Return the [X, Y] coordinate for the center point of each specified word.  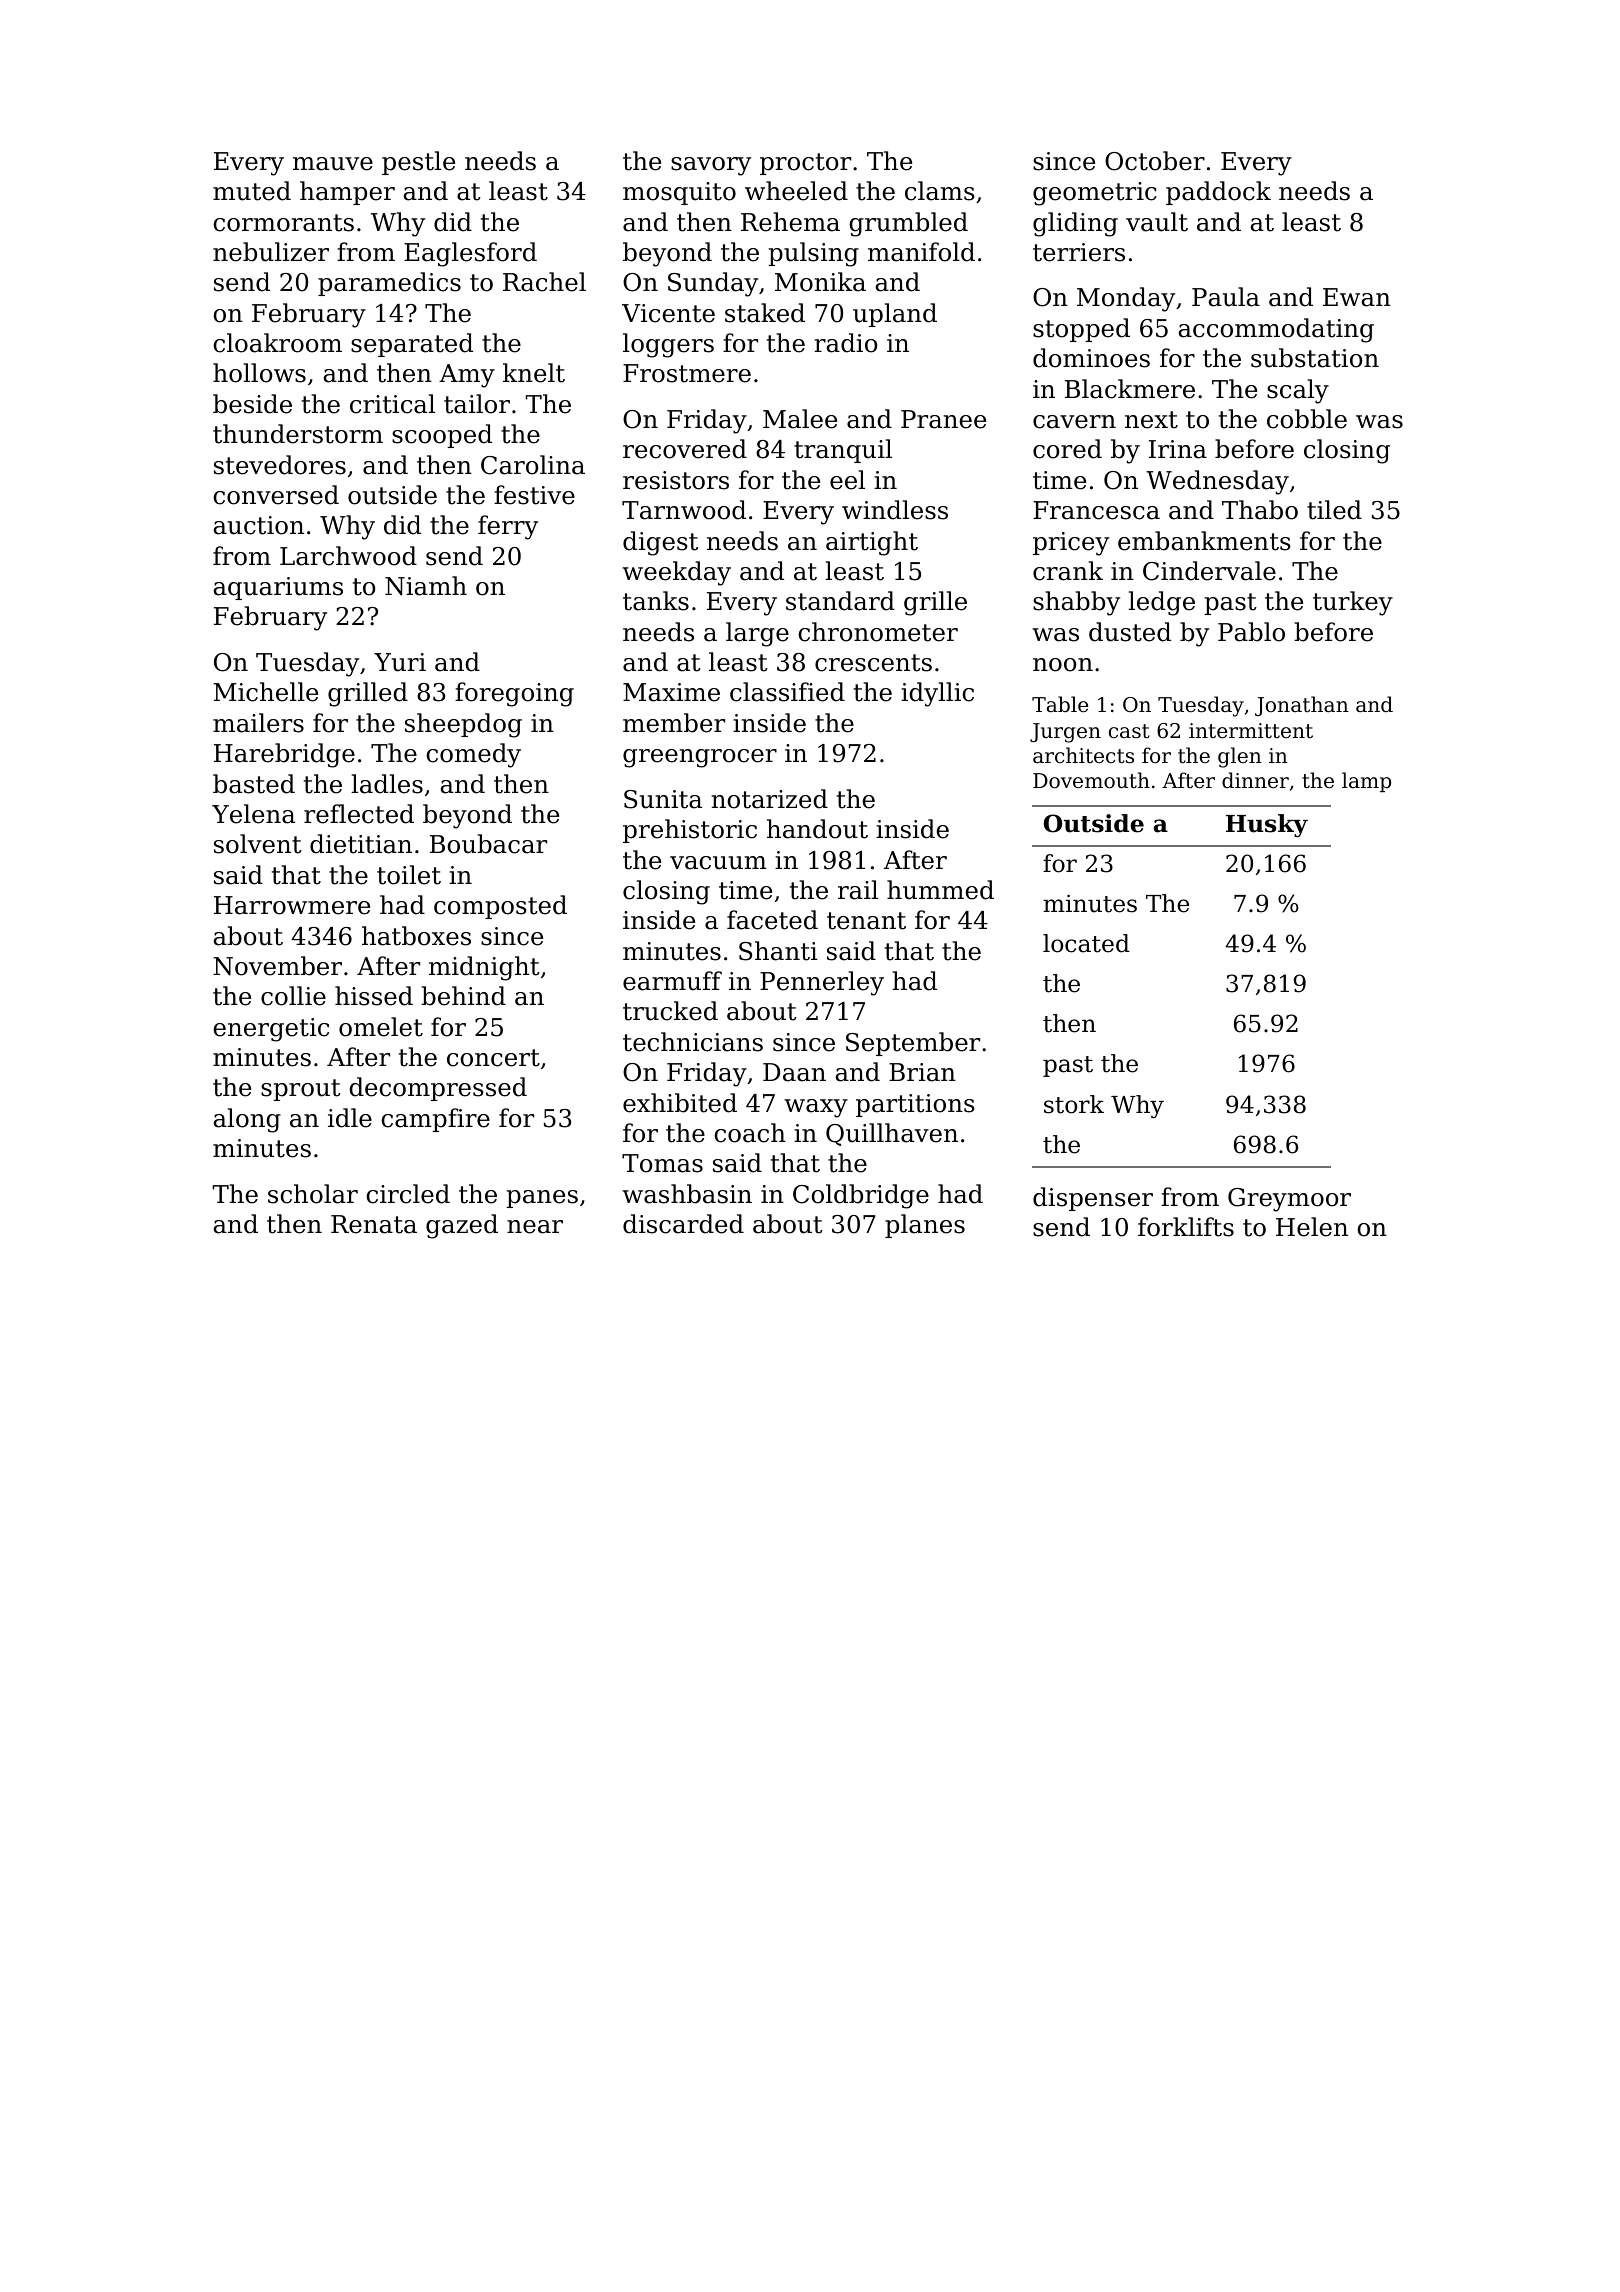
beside [252, 404]
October [1155, 161]
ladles [387, 784]
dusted [1130, 632]
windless [895, 510]
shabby [1076, 603]
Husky [1267, 825]
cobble [1307, 419]
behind [463, 996]
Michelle [266, 692]
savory [711, 166]
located [1086, 943]
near [535, 1227]
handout [817, 829]
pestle [418, 163]
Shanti [778, 951]
